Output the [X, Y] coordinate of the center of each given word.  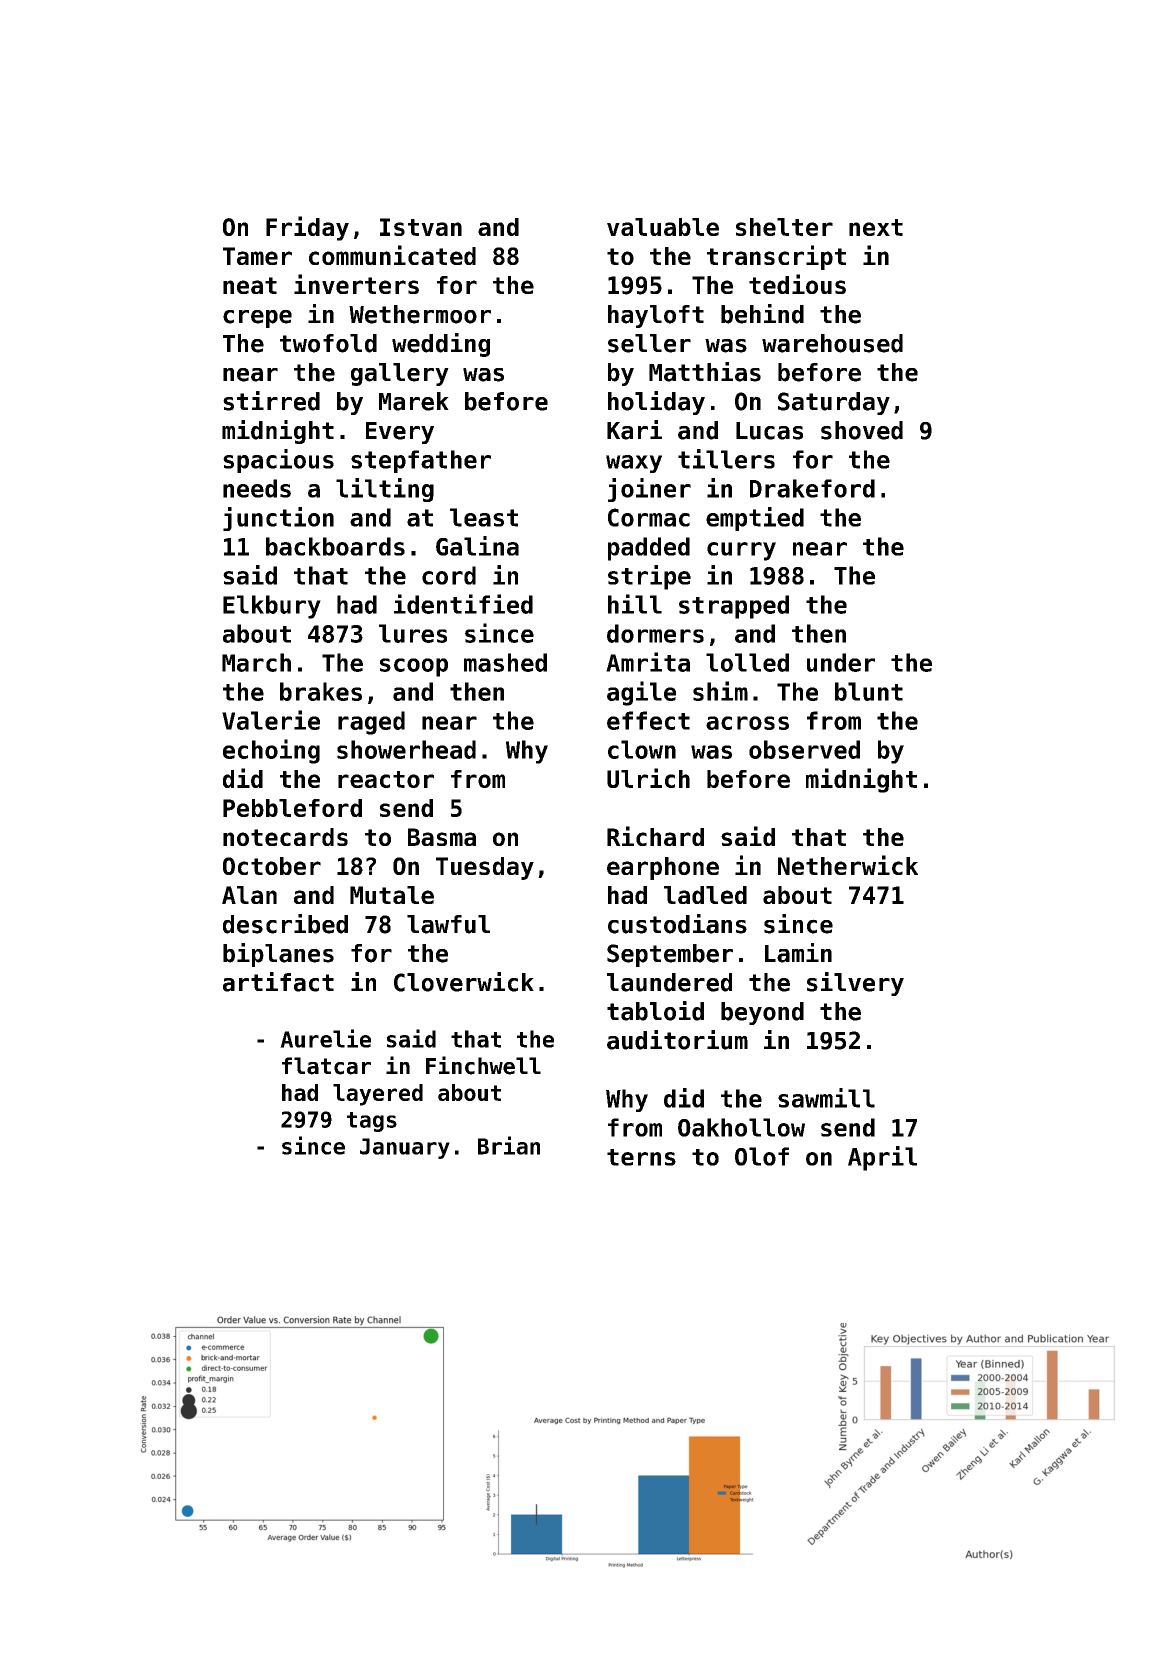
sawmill [826, 1098]
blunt [869, 691]
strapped [734, 607]
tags [372, 1122]
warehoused [832, 343]
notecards [285, 837]
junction [278, 519]
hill [635, 604]
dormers [655, 633]
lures [413, 633]
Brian [509, 1145]
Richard [655, 836]
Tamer [257, 256]
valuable [663, 227]
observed [804, 749]
